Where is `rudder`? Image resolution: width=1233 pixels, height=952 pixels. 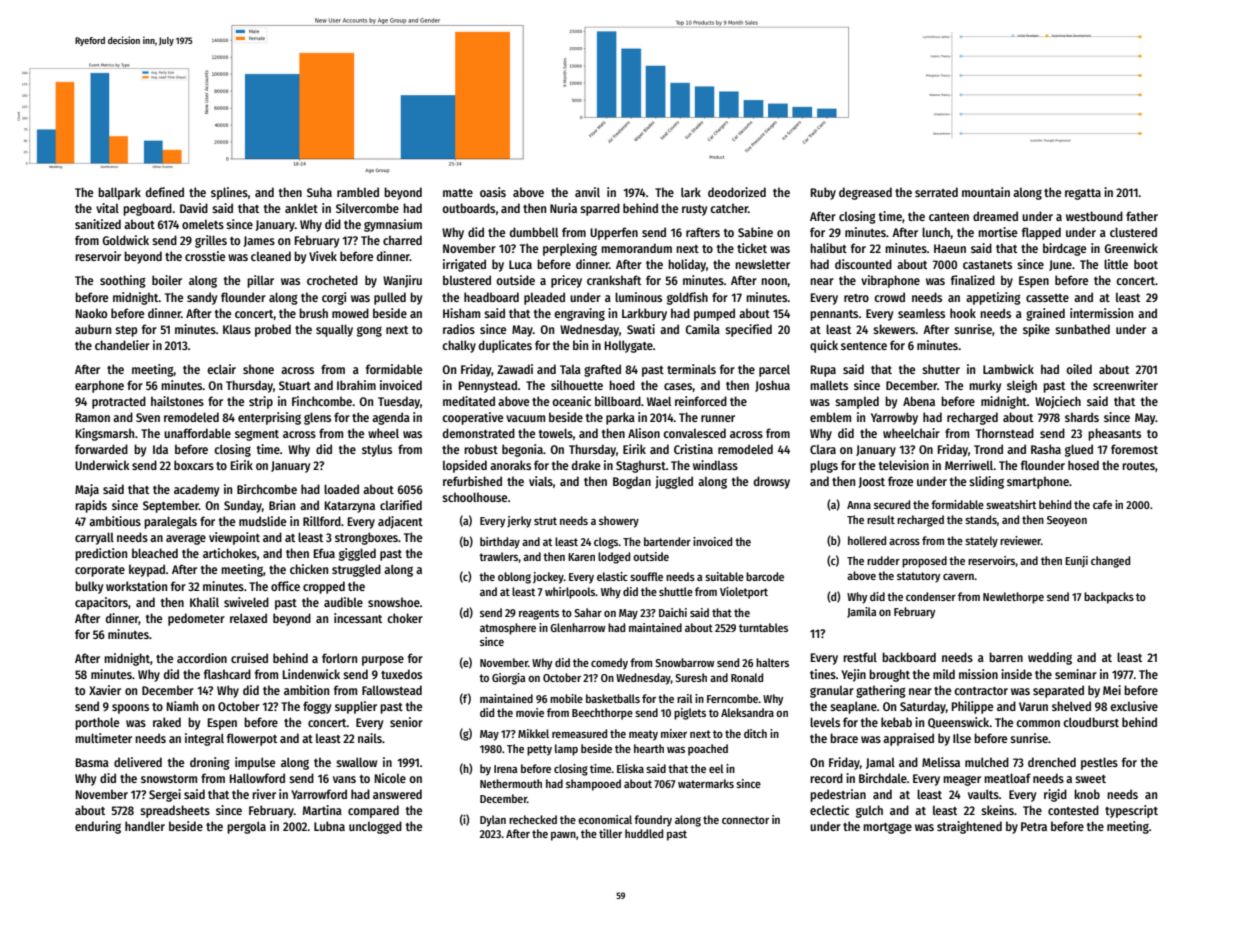 rudder is located at coordinates (883, 560).
